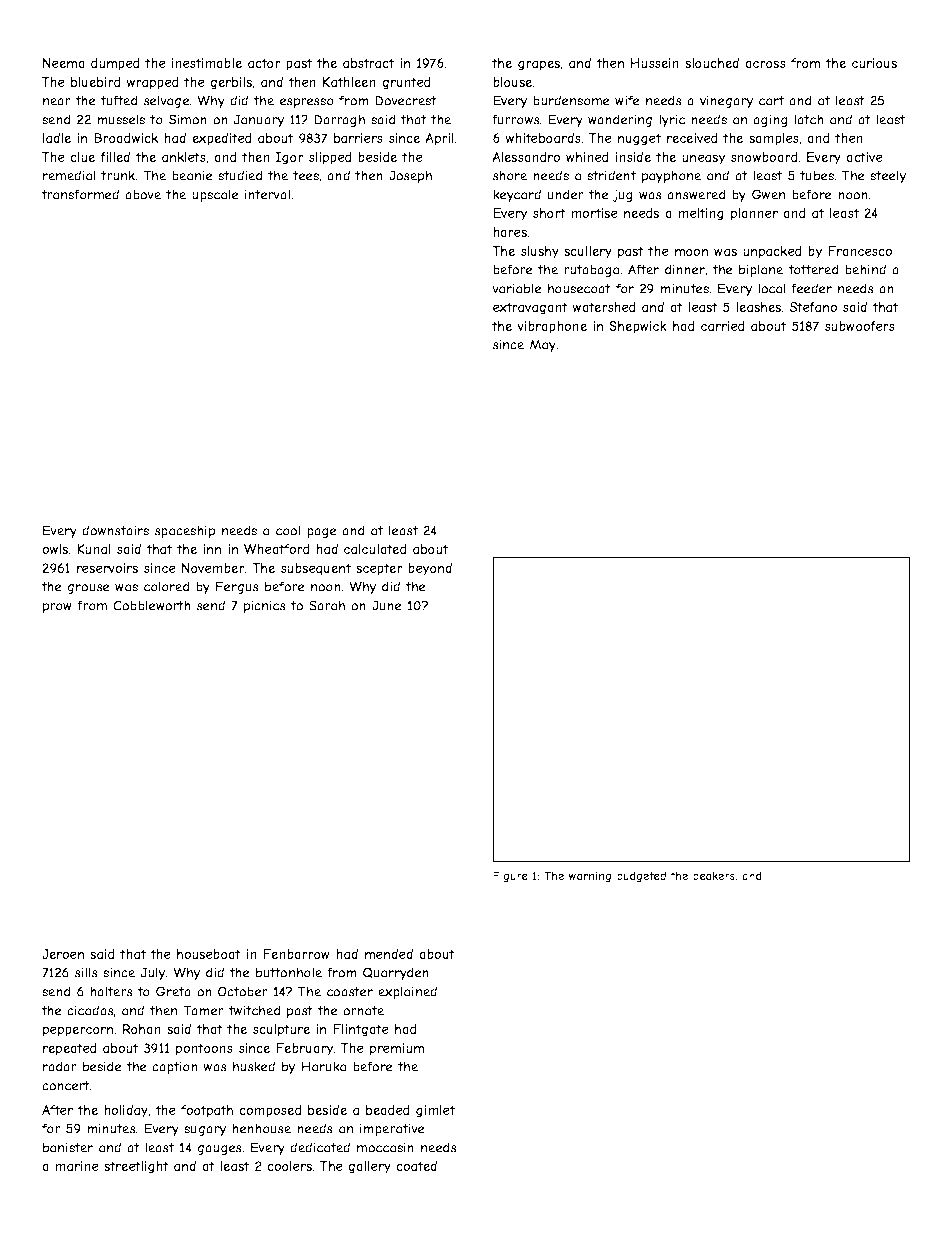 This screenshot has height=1233, width=952. I want to click on coated, so click(416, 1166).
